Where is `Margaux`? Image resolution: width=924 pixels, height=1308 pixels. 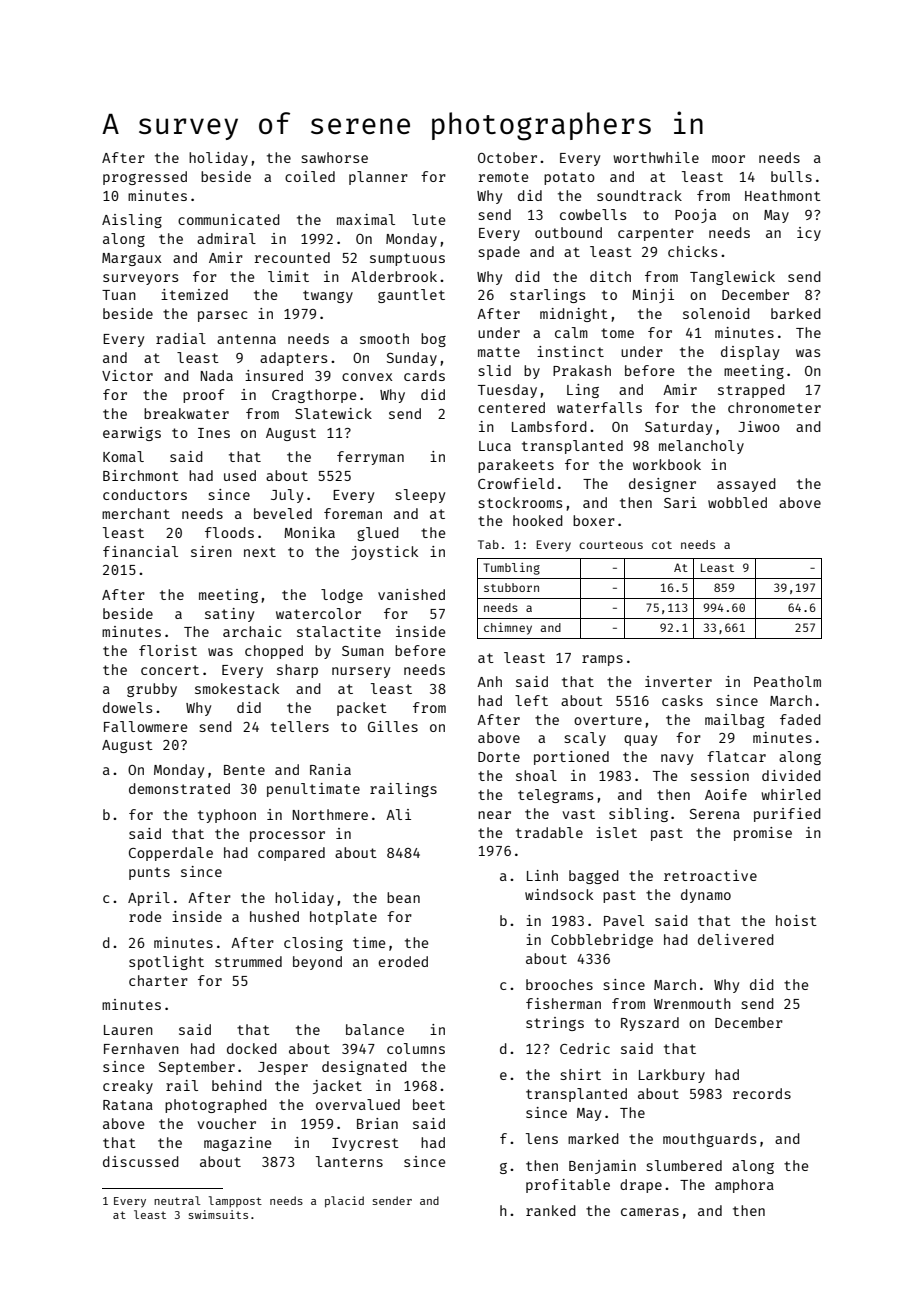
Margaux is located at coordinates (132, 259).
